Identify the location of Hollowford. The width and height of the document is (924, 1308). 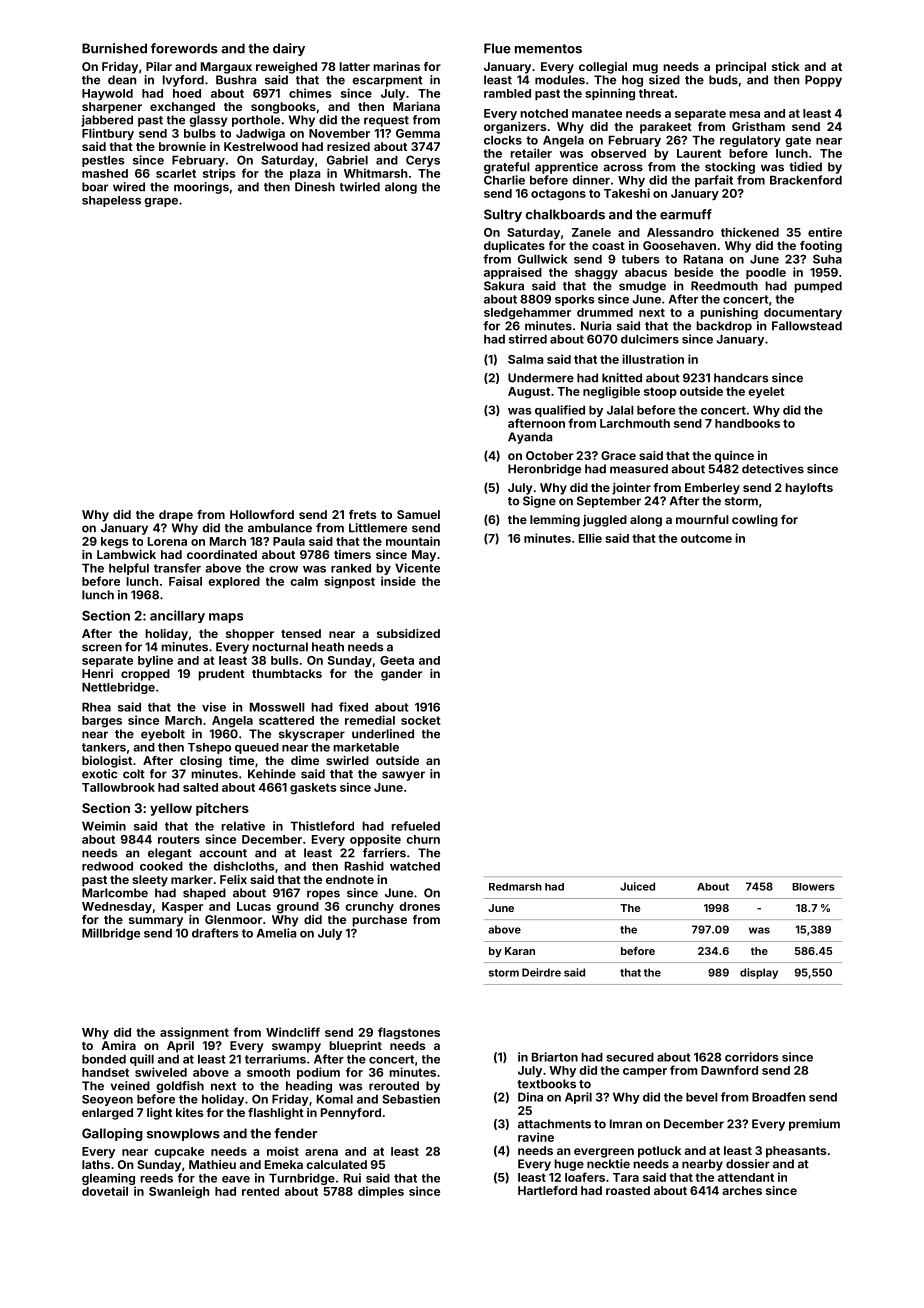
(262, 514).
